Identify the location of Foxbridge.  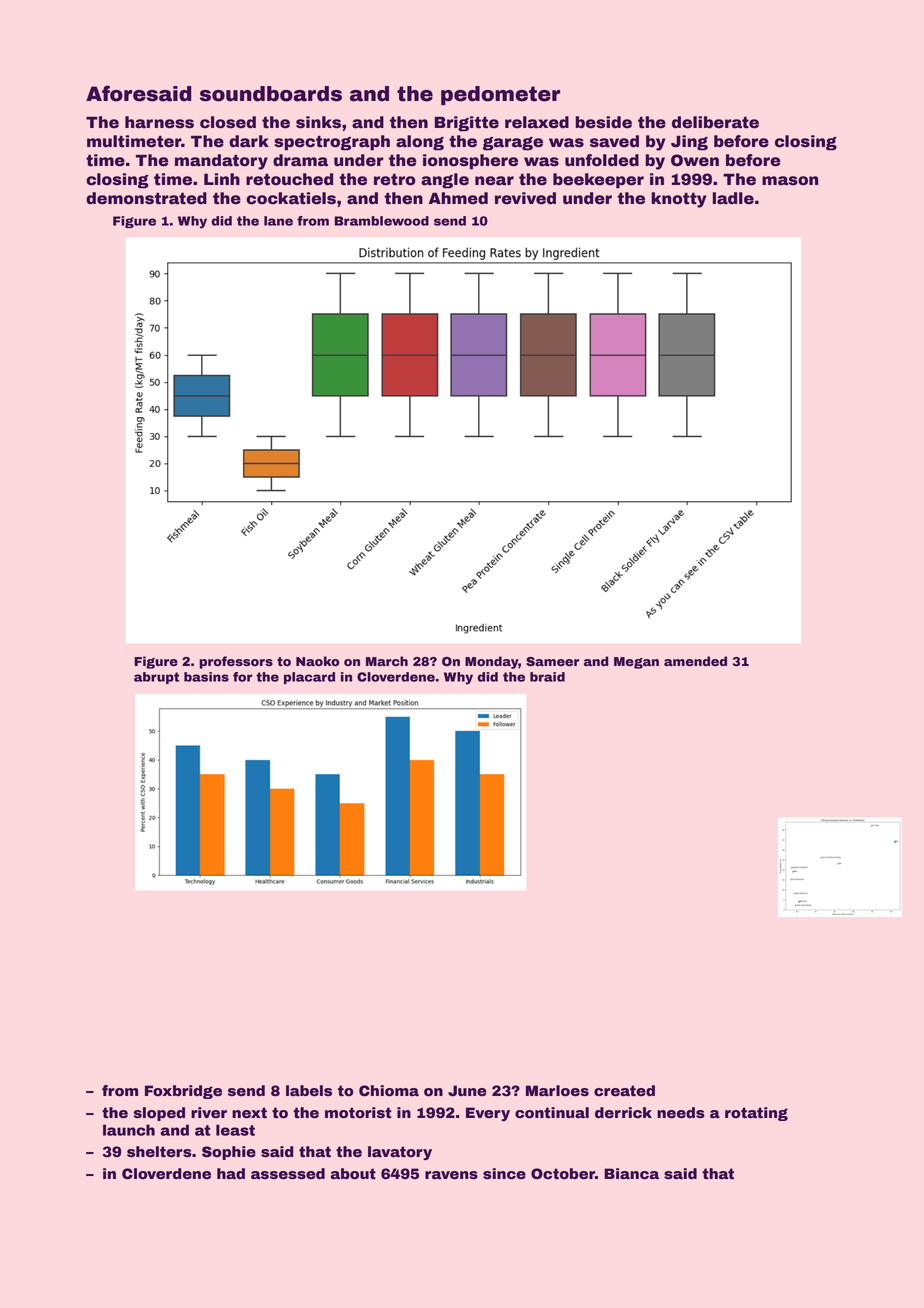
(183, 1092).
